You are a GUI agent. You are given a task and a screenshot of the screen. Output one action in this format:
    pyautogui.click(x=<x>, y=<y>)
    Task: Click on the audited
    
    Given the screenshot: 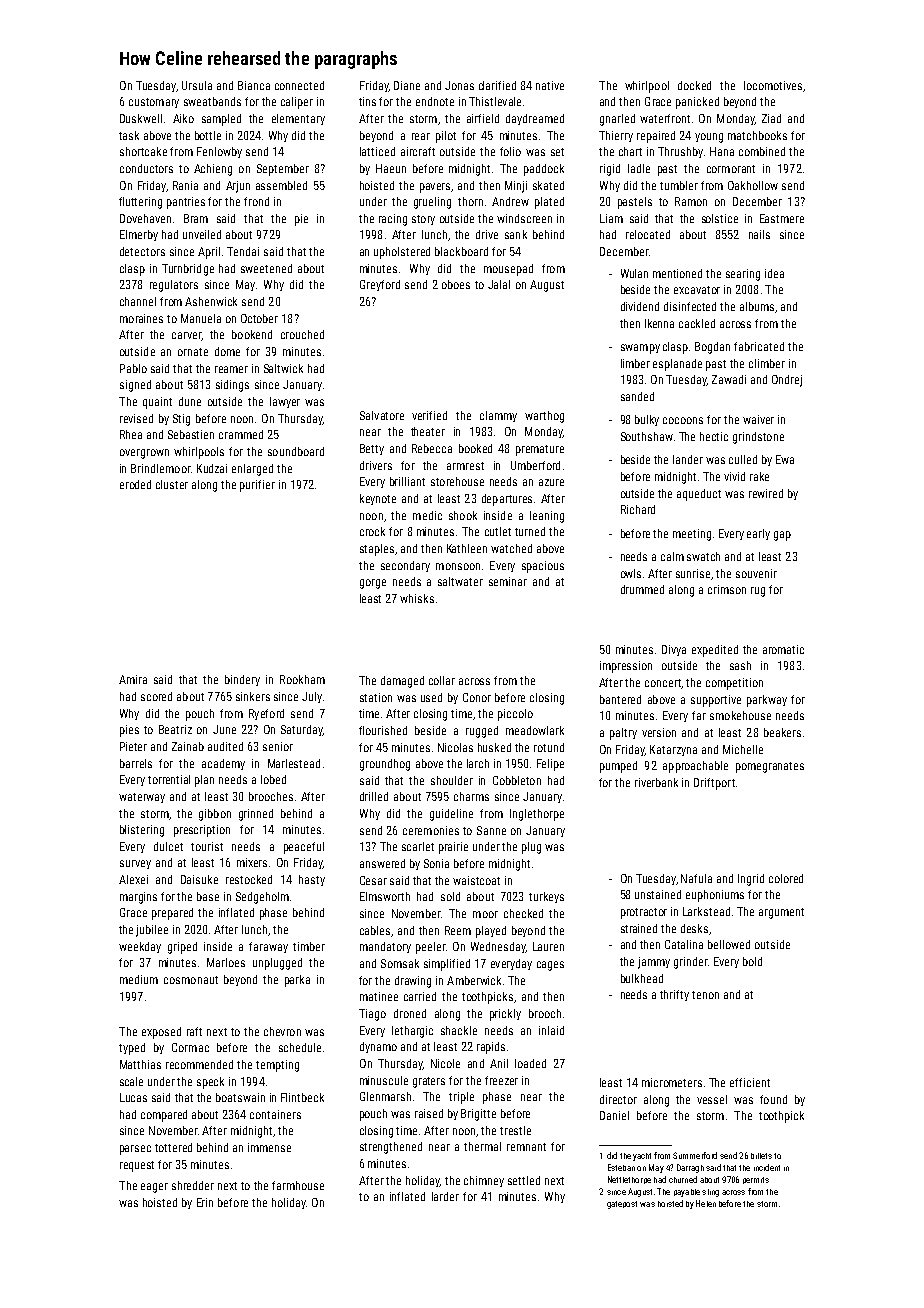 What is the action you would take?
    pyautogui.click(x=225, y=746)
